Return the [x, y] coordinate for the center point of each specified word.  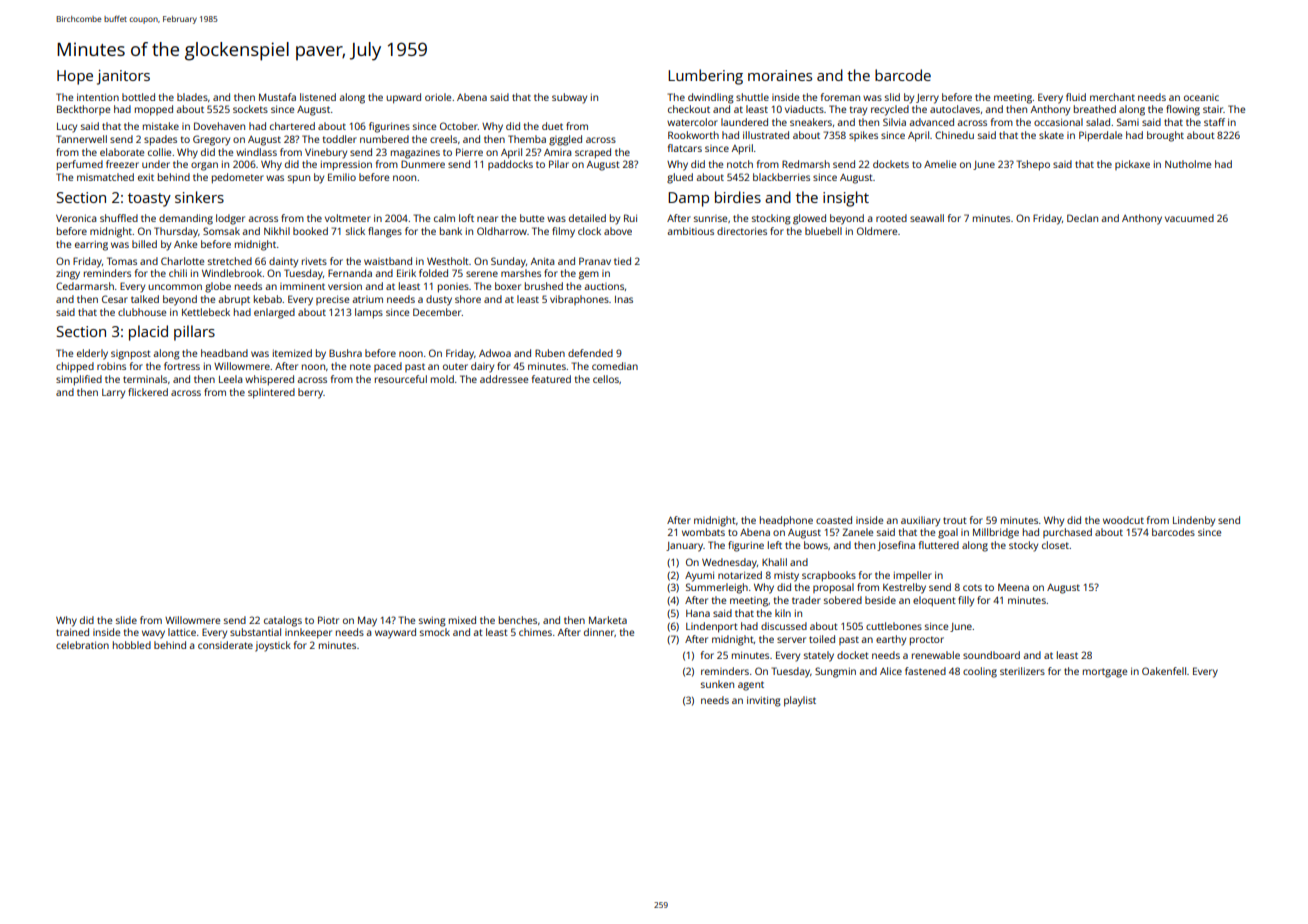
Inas [624, 299]
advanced [931, 122]
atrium [367, 299]
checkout [689, 109]
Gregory [211, 140]
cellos [606, 379]
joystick [273, 646]
